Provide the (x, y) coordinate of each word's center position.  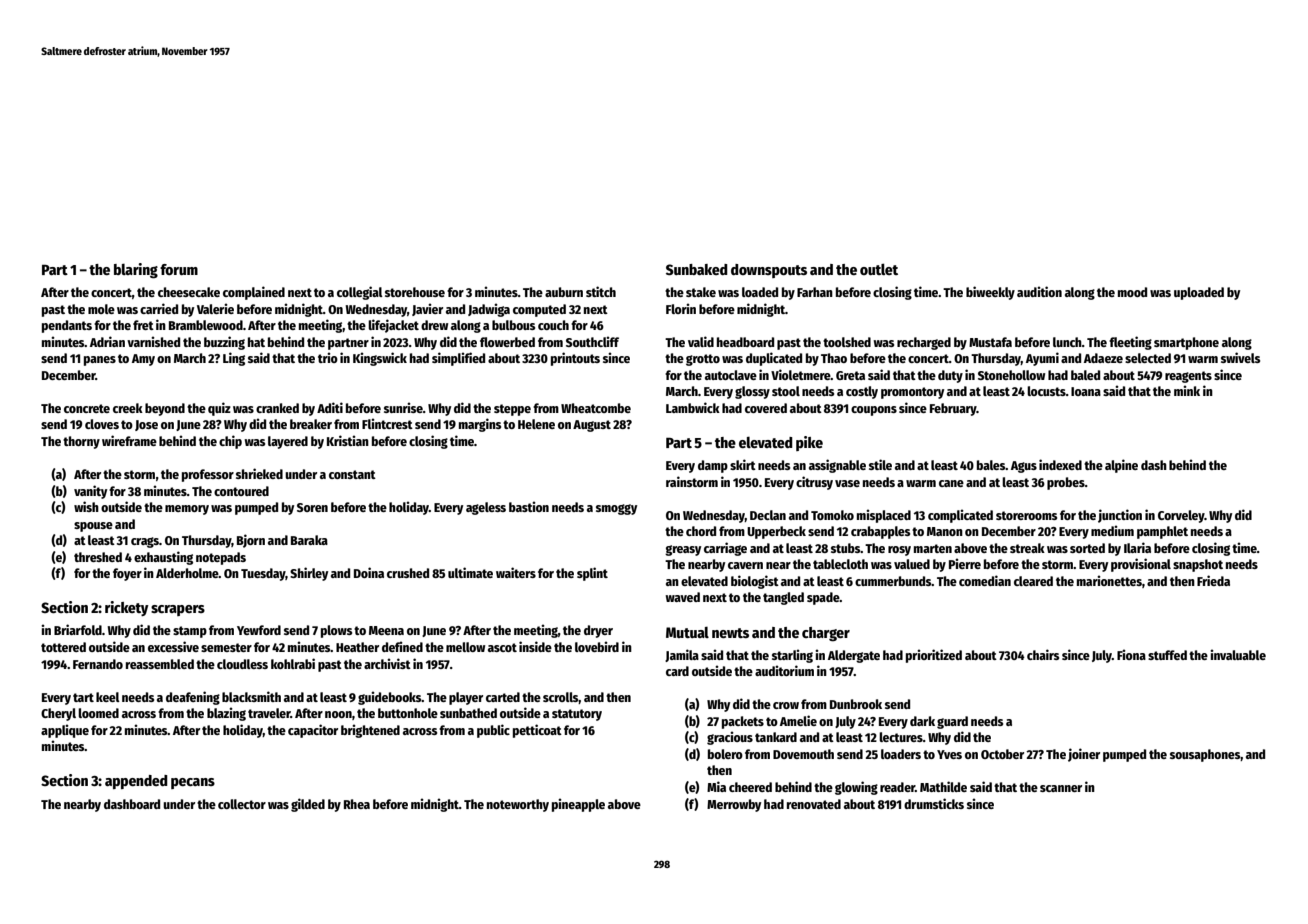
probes (1066, 483)
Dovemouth (803, 754)
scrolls (561, 698)
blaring (136, 271)
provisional (1141, 565)
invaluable (1238, 654)
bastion (529, 506)
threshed (98, 557)
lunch (1067, 342)
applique (65, 731)
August (592, 426)
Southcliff (592, 341)
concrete (87, 408)
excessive (173, 646)
